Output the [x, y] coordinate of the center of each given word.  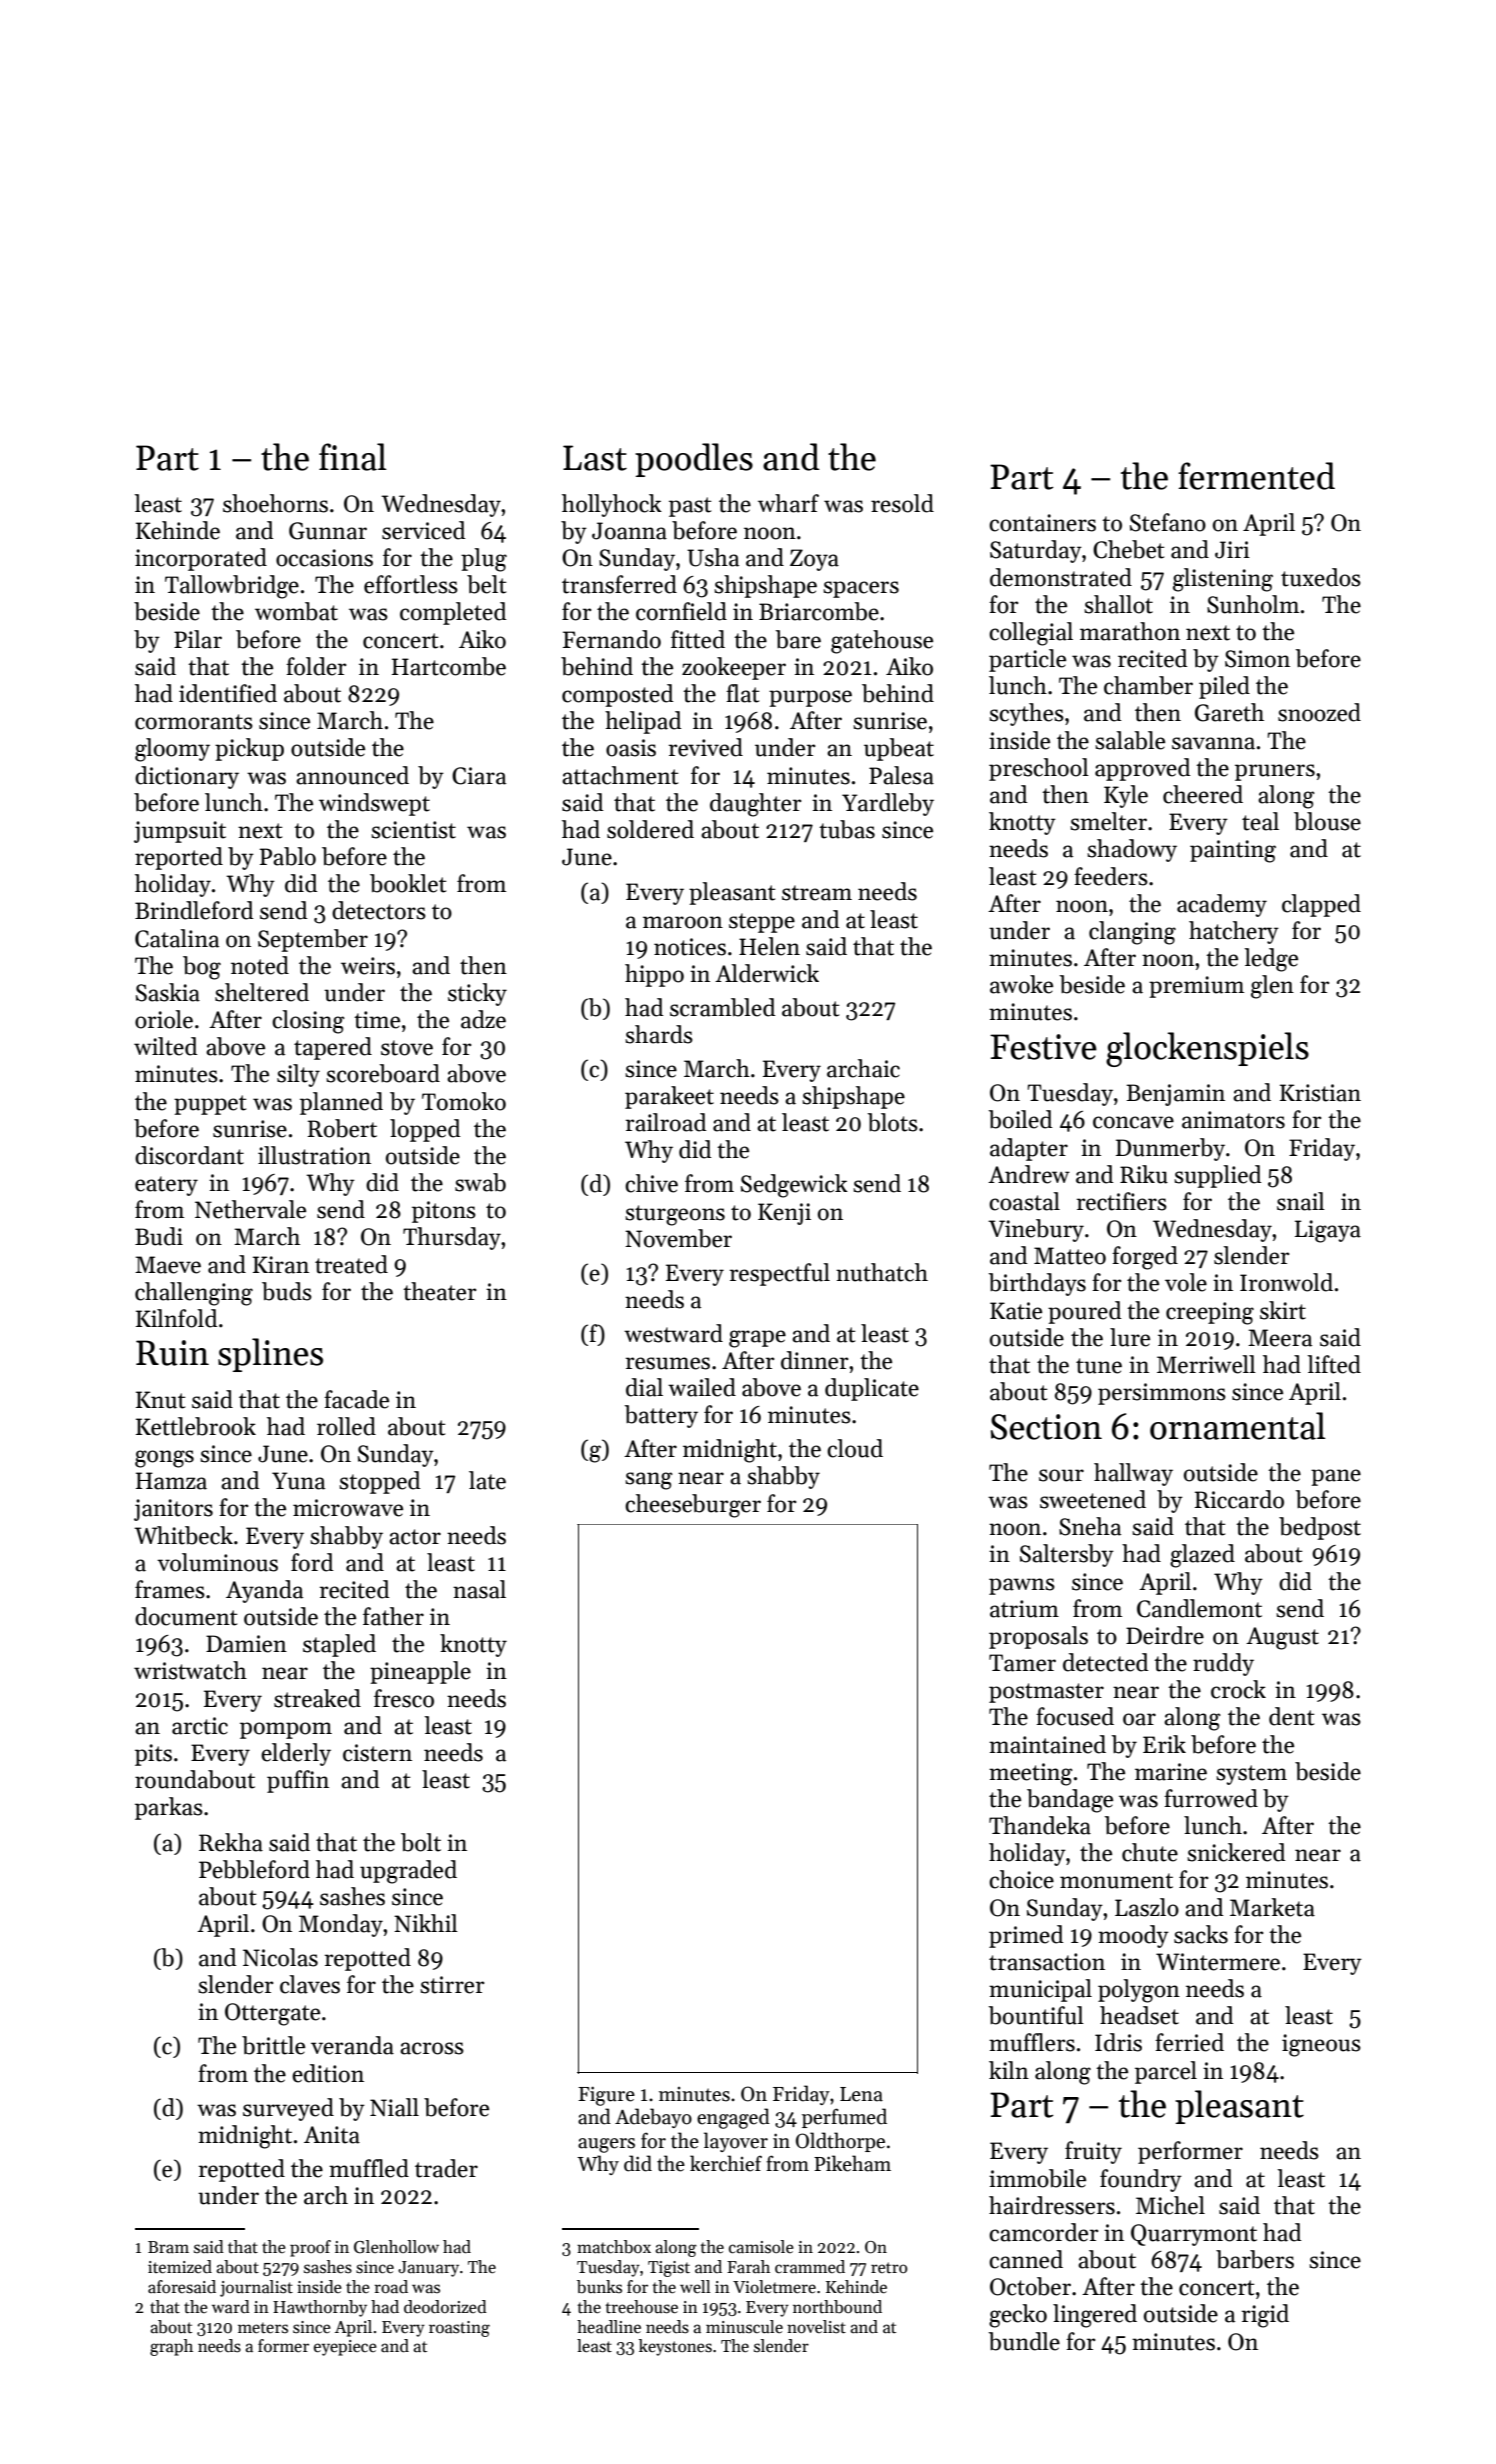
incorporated [201, 559]
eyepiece [345, 2348]
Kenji [784, 1214]
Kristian [1320, 1093]
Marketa [1272, 1907]
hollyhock [612, 505]
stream [817, 893]
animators [1233, 1120]
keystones [675, 2347]
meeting [1031, 1774]
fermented [1256, 476]
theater [439, 1291]
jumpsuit [180, 832]
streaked [317, 1698]
